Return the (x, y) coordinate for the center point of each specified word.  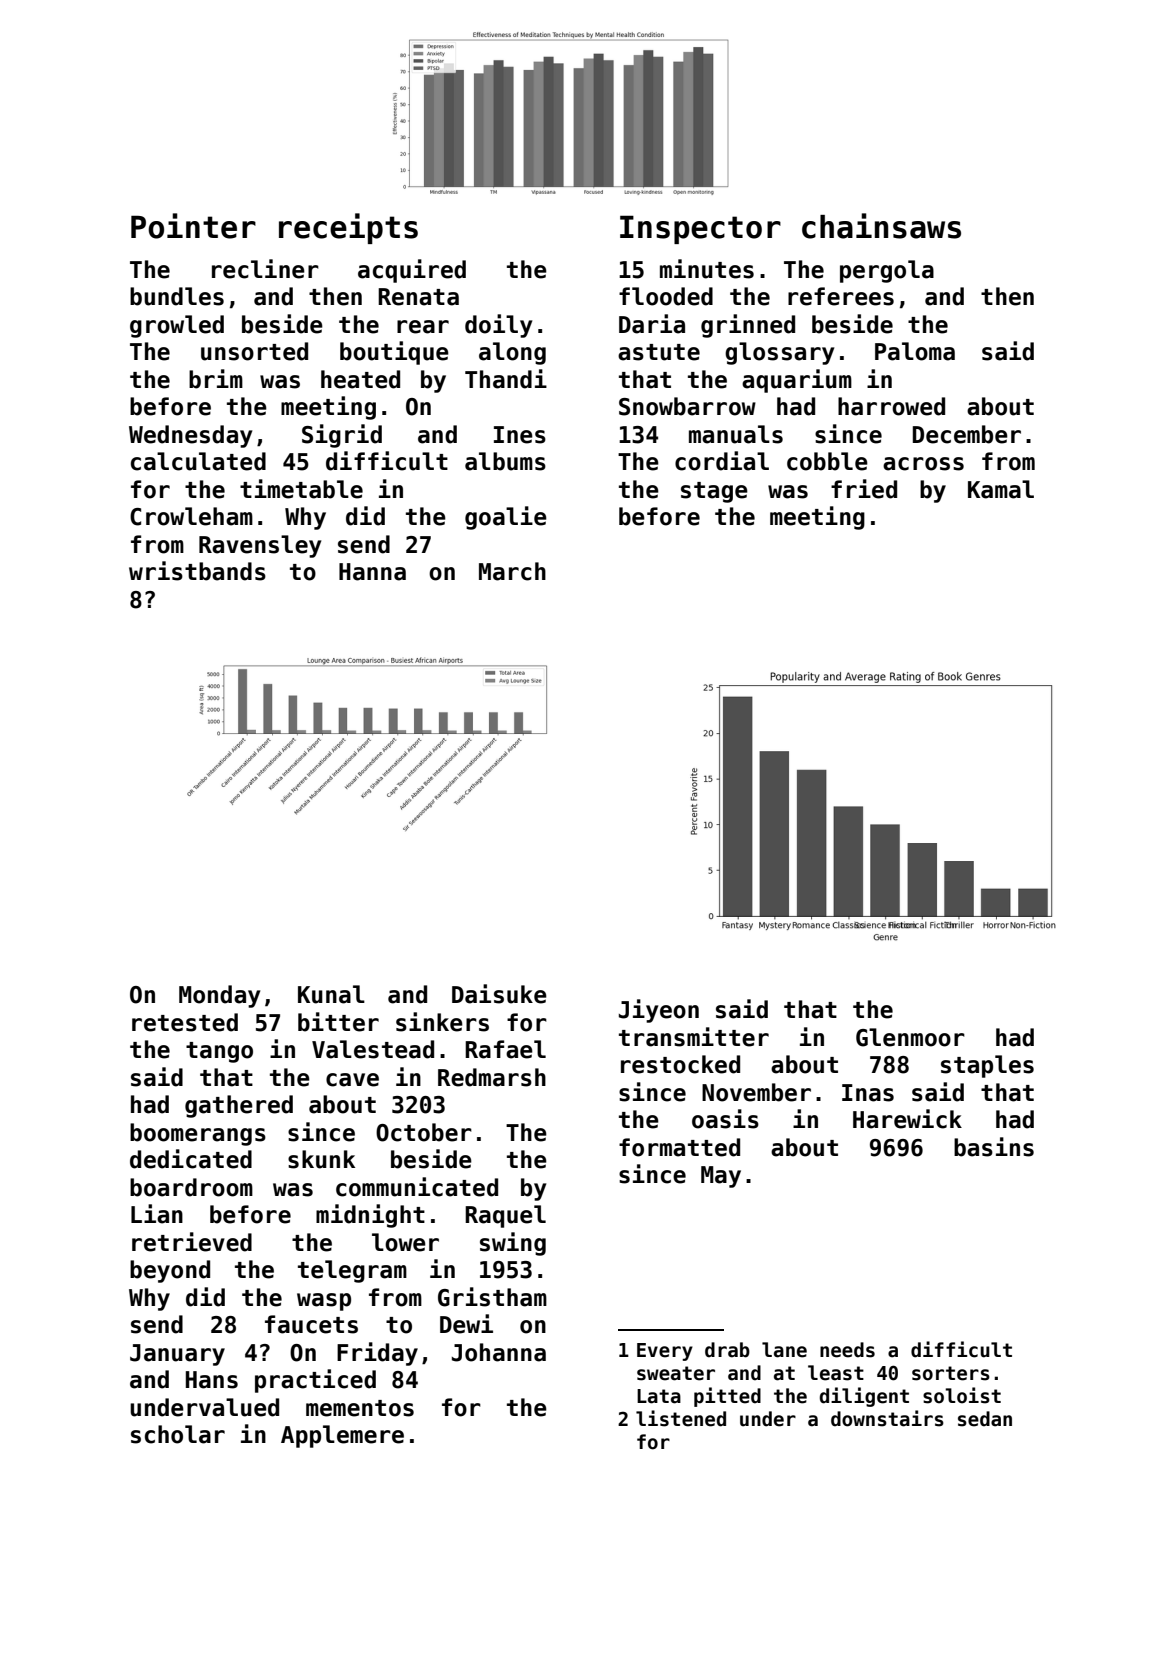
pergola (887, 271)
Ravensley (260, 546)
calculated (198, 461)
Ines (520, 435)
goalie (506, 518)
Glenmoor (910, 1037)
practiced (315, 1381)
